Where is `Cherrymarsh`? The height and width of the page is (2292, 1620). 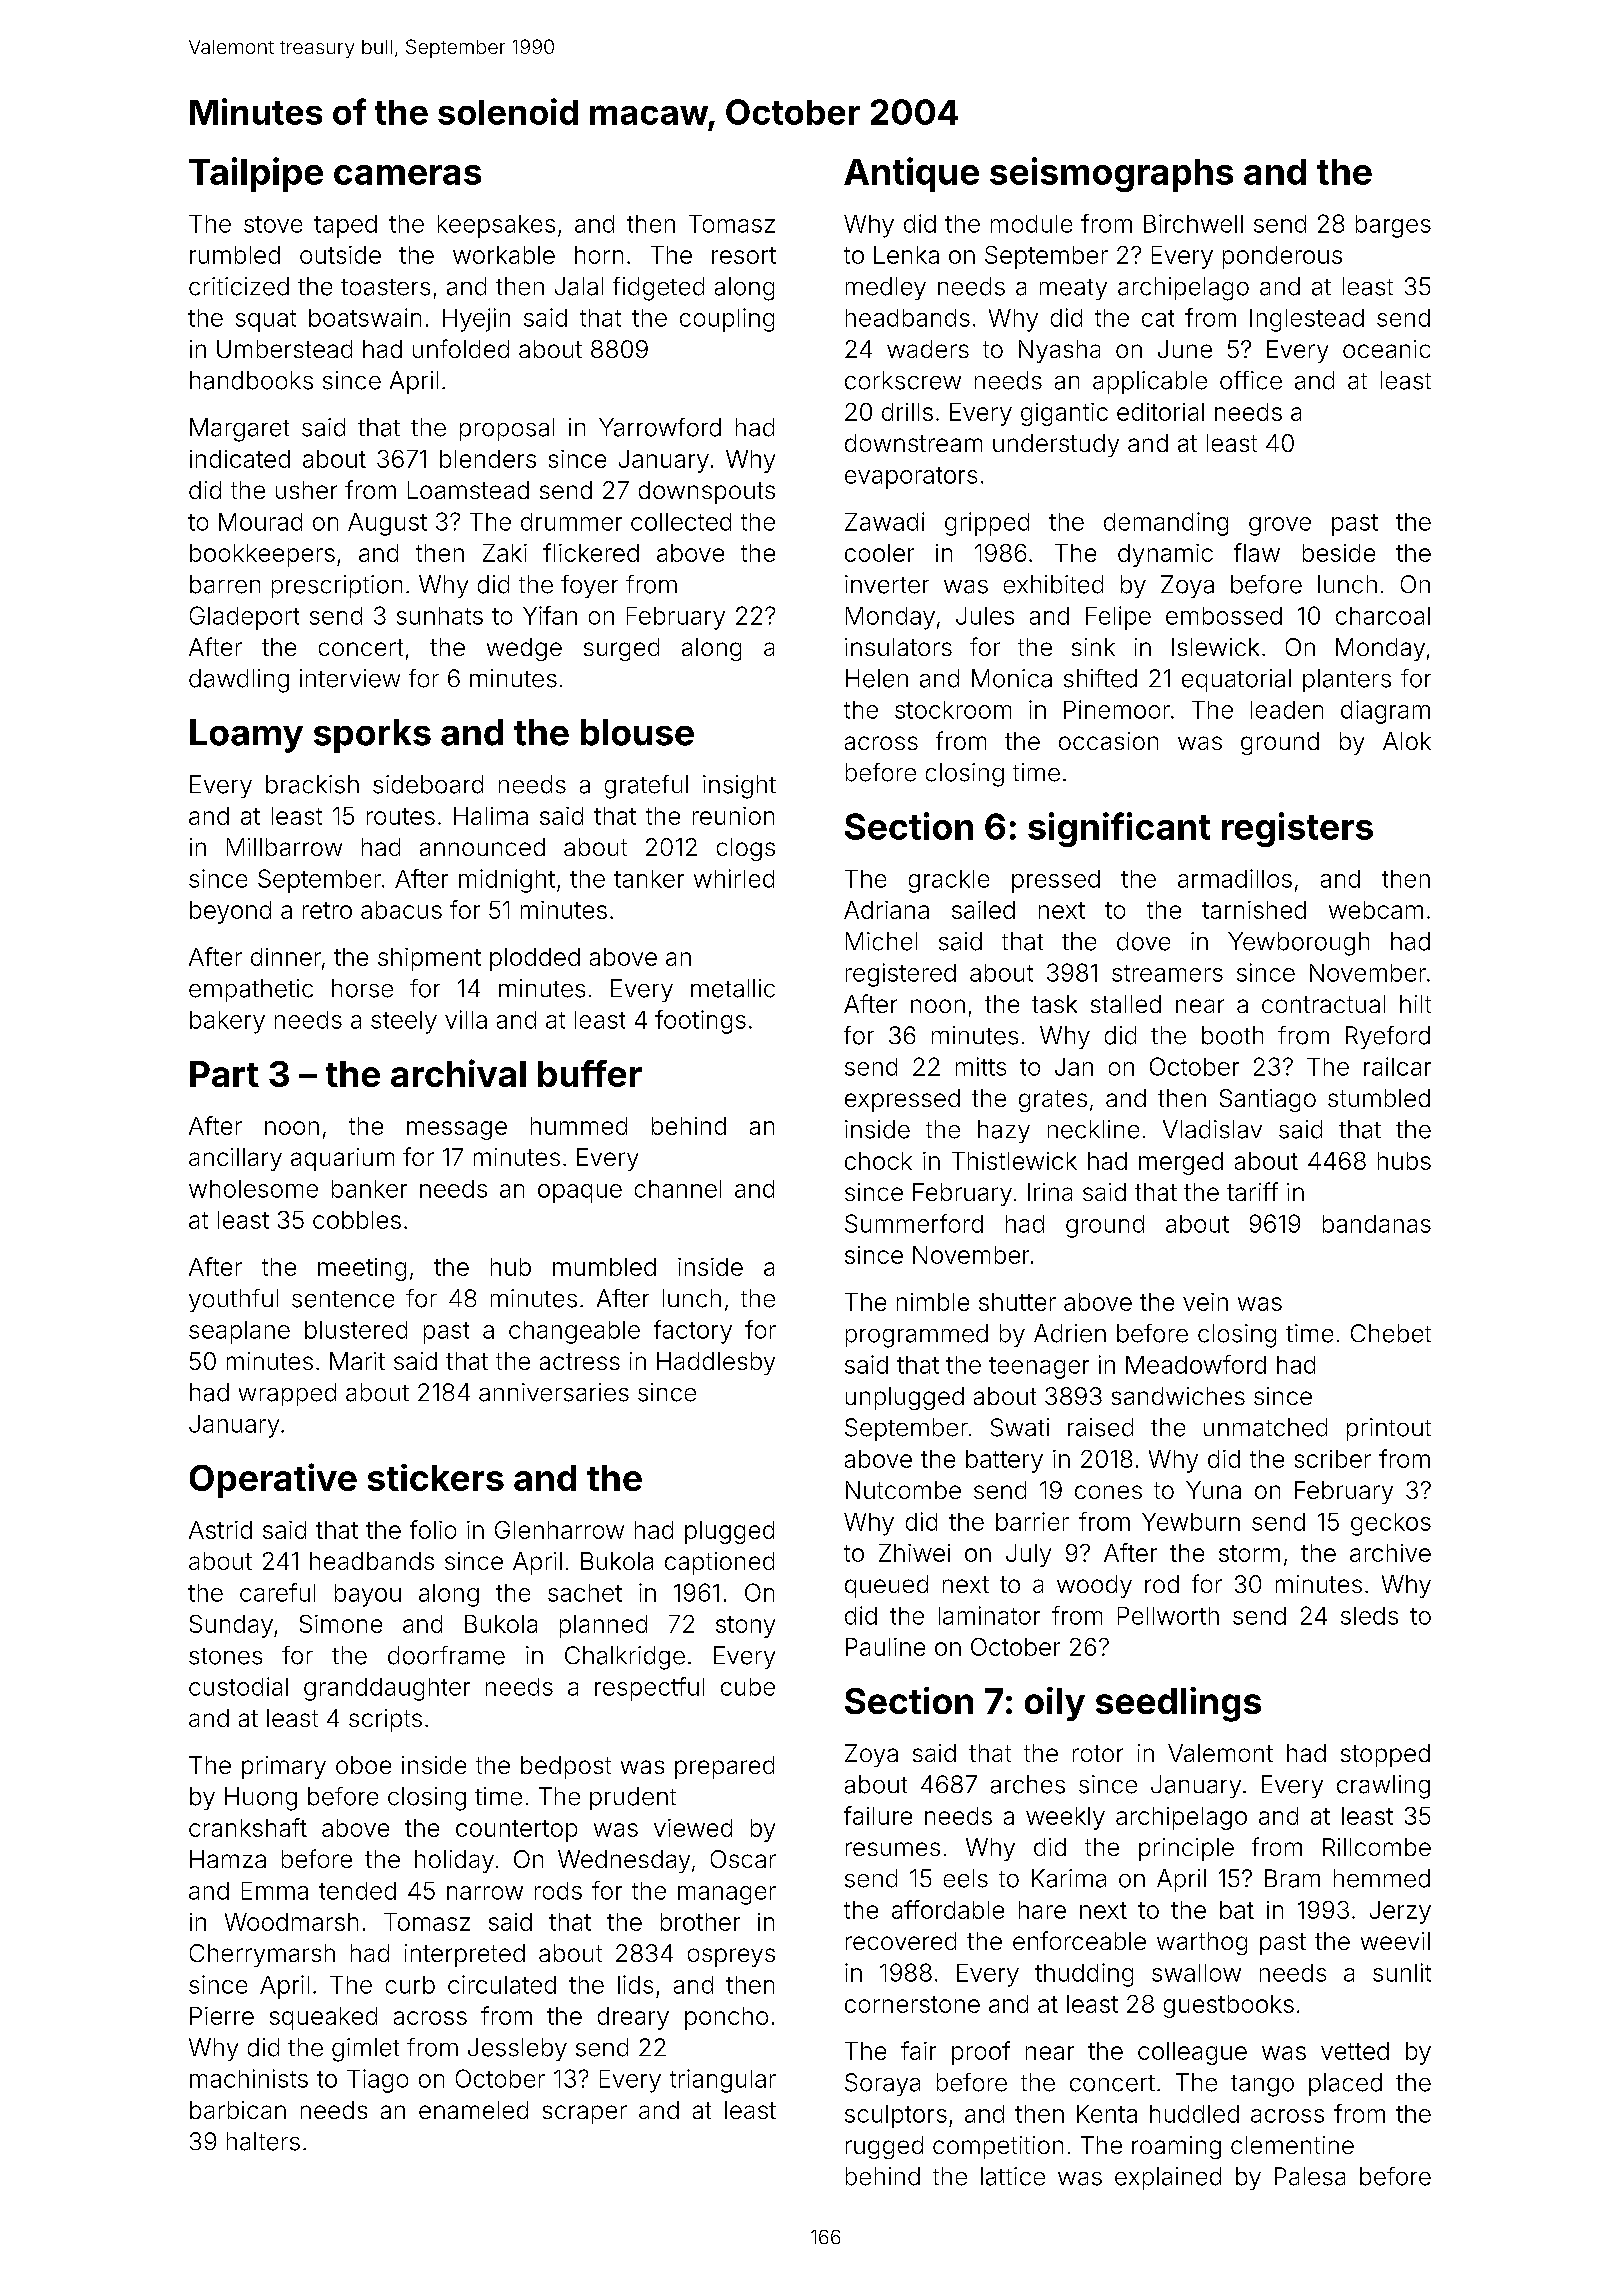
Cherrymarsh is located at coordinates (262, 1955).
